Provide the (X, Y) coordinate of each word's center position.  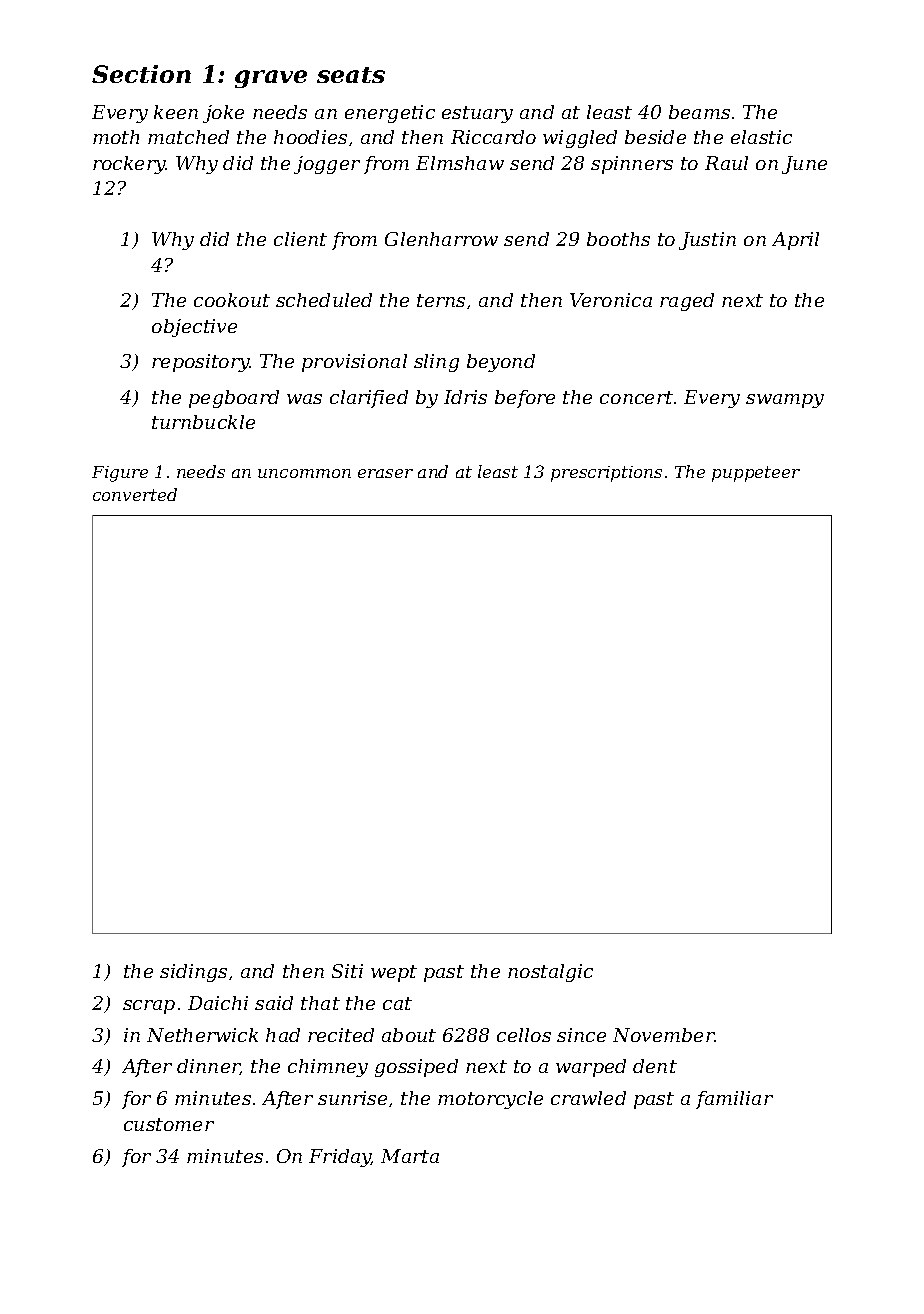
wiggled (580, 139)
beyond (501, 363)
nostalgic (550, 973)
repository (201, 363)
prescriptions (606, 474)
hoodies (310, 137)
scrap (149, 1007)
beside (655, 137)
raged (687, 302)
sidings (193, 973)
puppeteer (756, 474)
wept (394, 973)
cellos (524, 1035)
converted (135, 494)
